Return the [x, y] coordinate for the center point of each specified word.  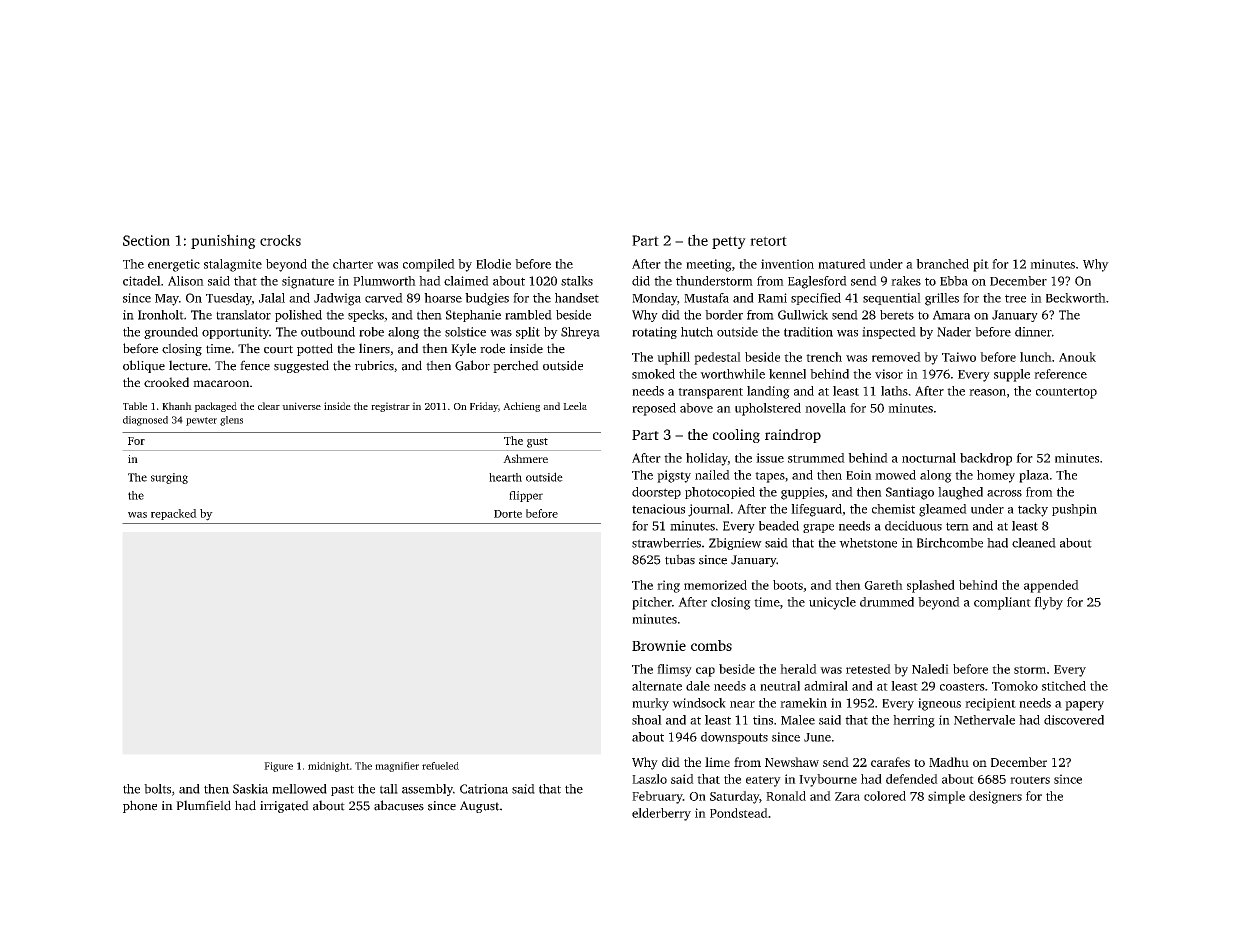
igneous [939, 704]
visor [889, 374]
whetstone [868, 543]
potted [315, 349]
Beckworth [1076, 298]
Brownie [659, 645]
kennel [787, 374]
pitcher [652, 603]
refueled [440, 766]
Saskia [250, 789]
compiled [429, 265]
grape [818, 528]
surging [169, 478]
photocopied [720, 493]
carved [384, 298]
